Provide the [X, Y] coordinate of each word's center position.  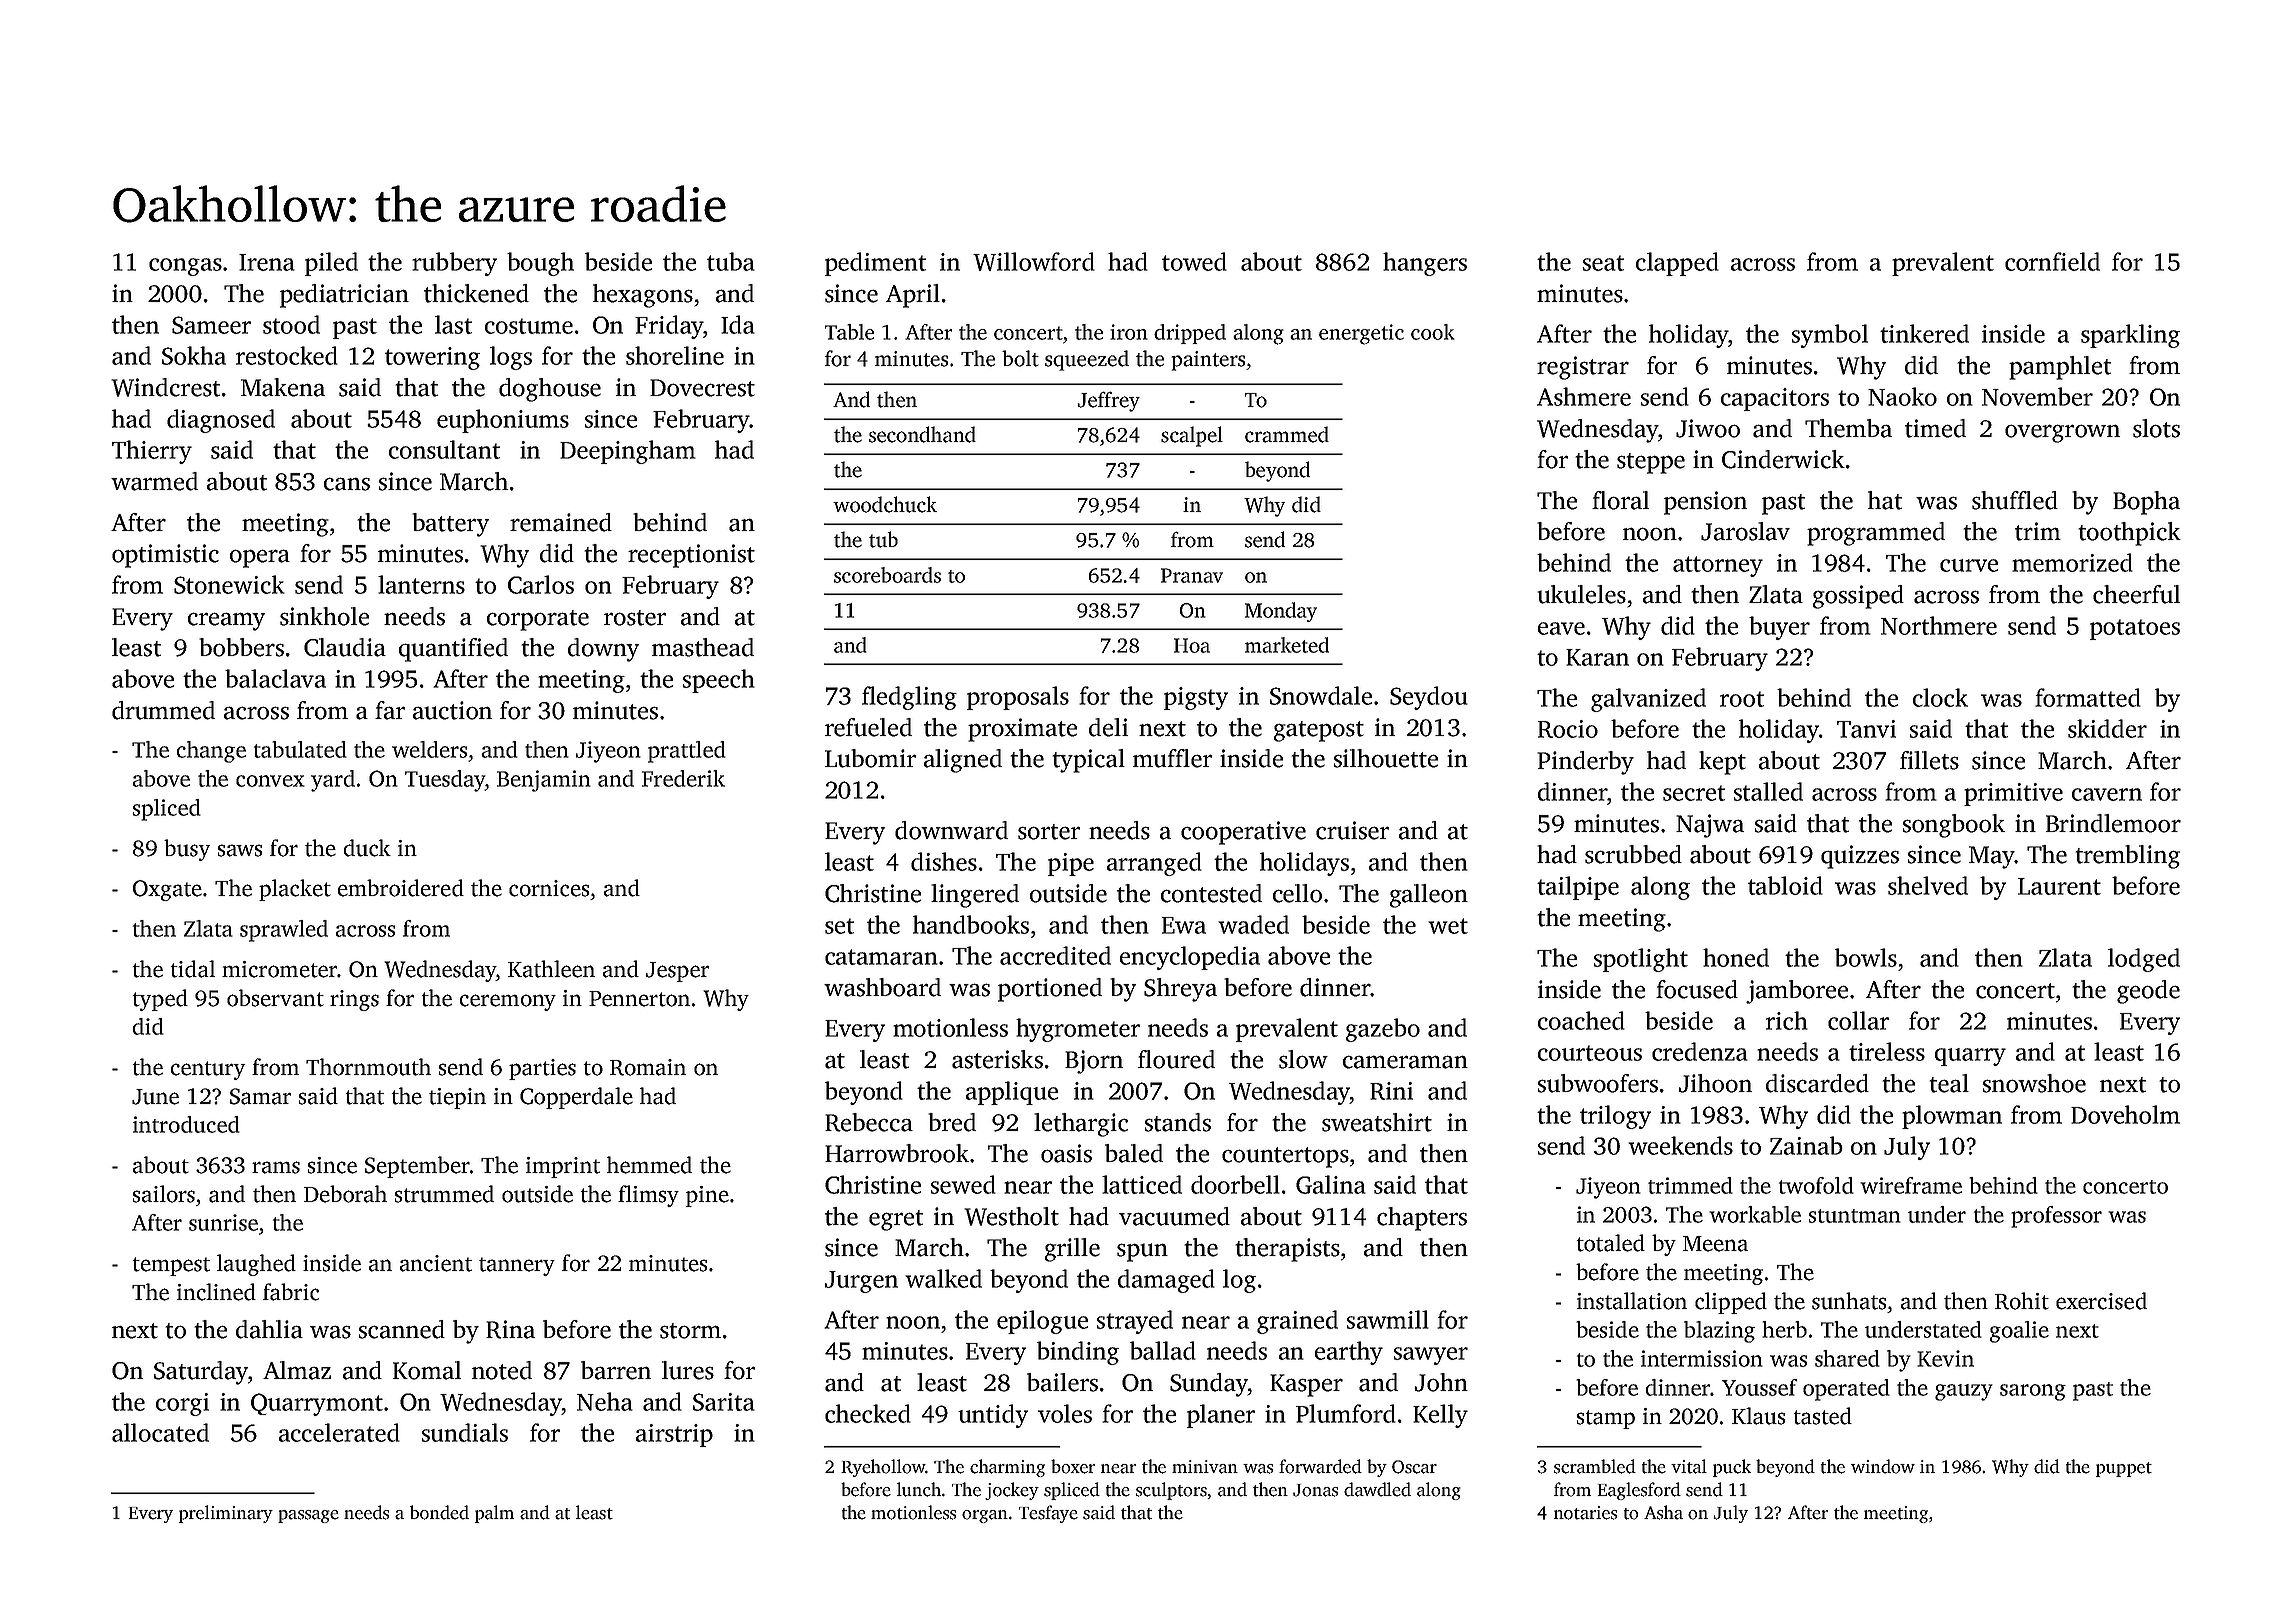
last [453, 324]
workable [1755, 1214]
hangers [1425, 264]
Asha [1663, 1512]
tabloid [1785, 885]
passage [308, 1516]
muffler [1172, 758]
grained [1297, 1322]
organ [985, 1516]
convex [270, 781]
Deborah [345, 1194]
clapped [1677, 264]
